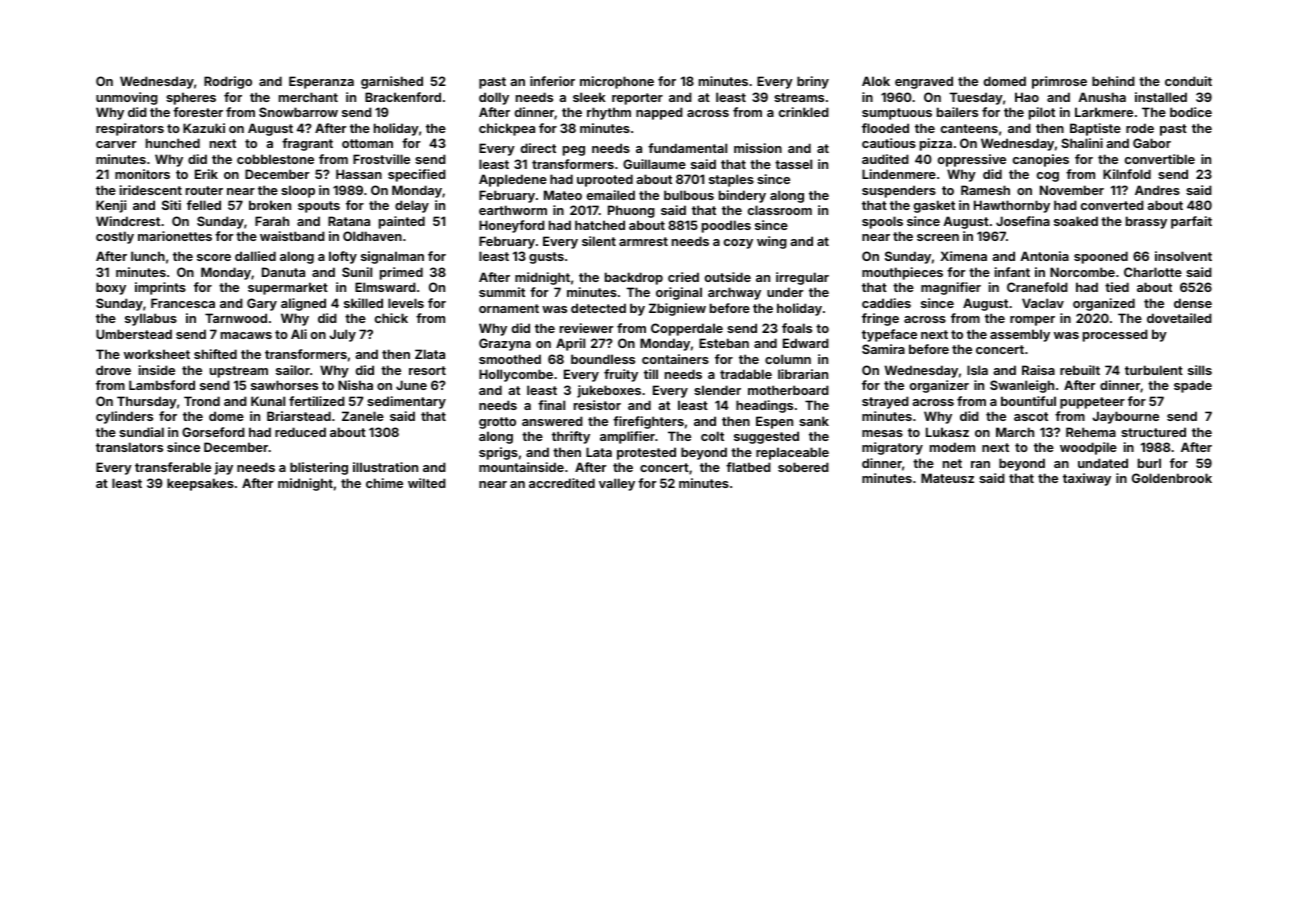 The height and width of the screenshot is (924, 1308). What do you see at coordinates (788, 390) in the screenshot?
I see `motherboard` at bounding box center [788, 390].
